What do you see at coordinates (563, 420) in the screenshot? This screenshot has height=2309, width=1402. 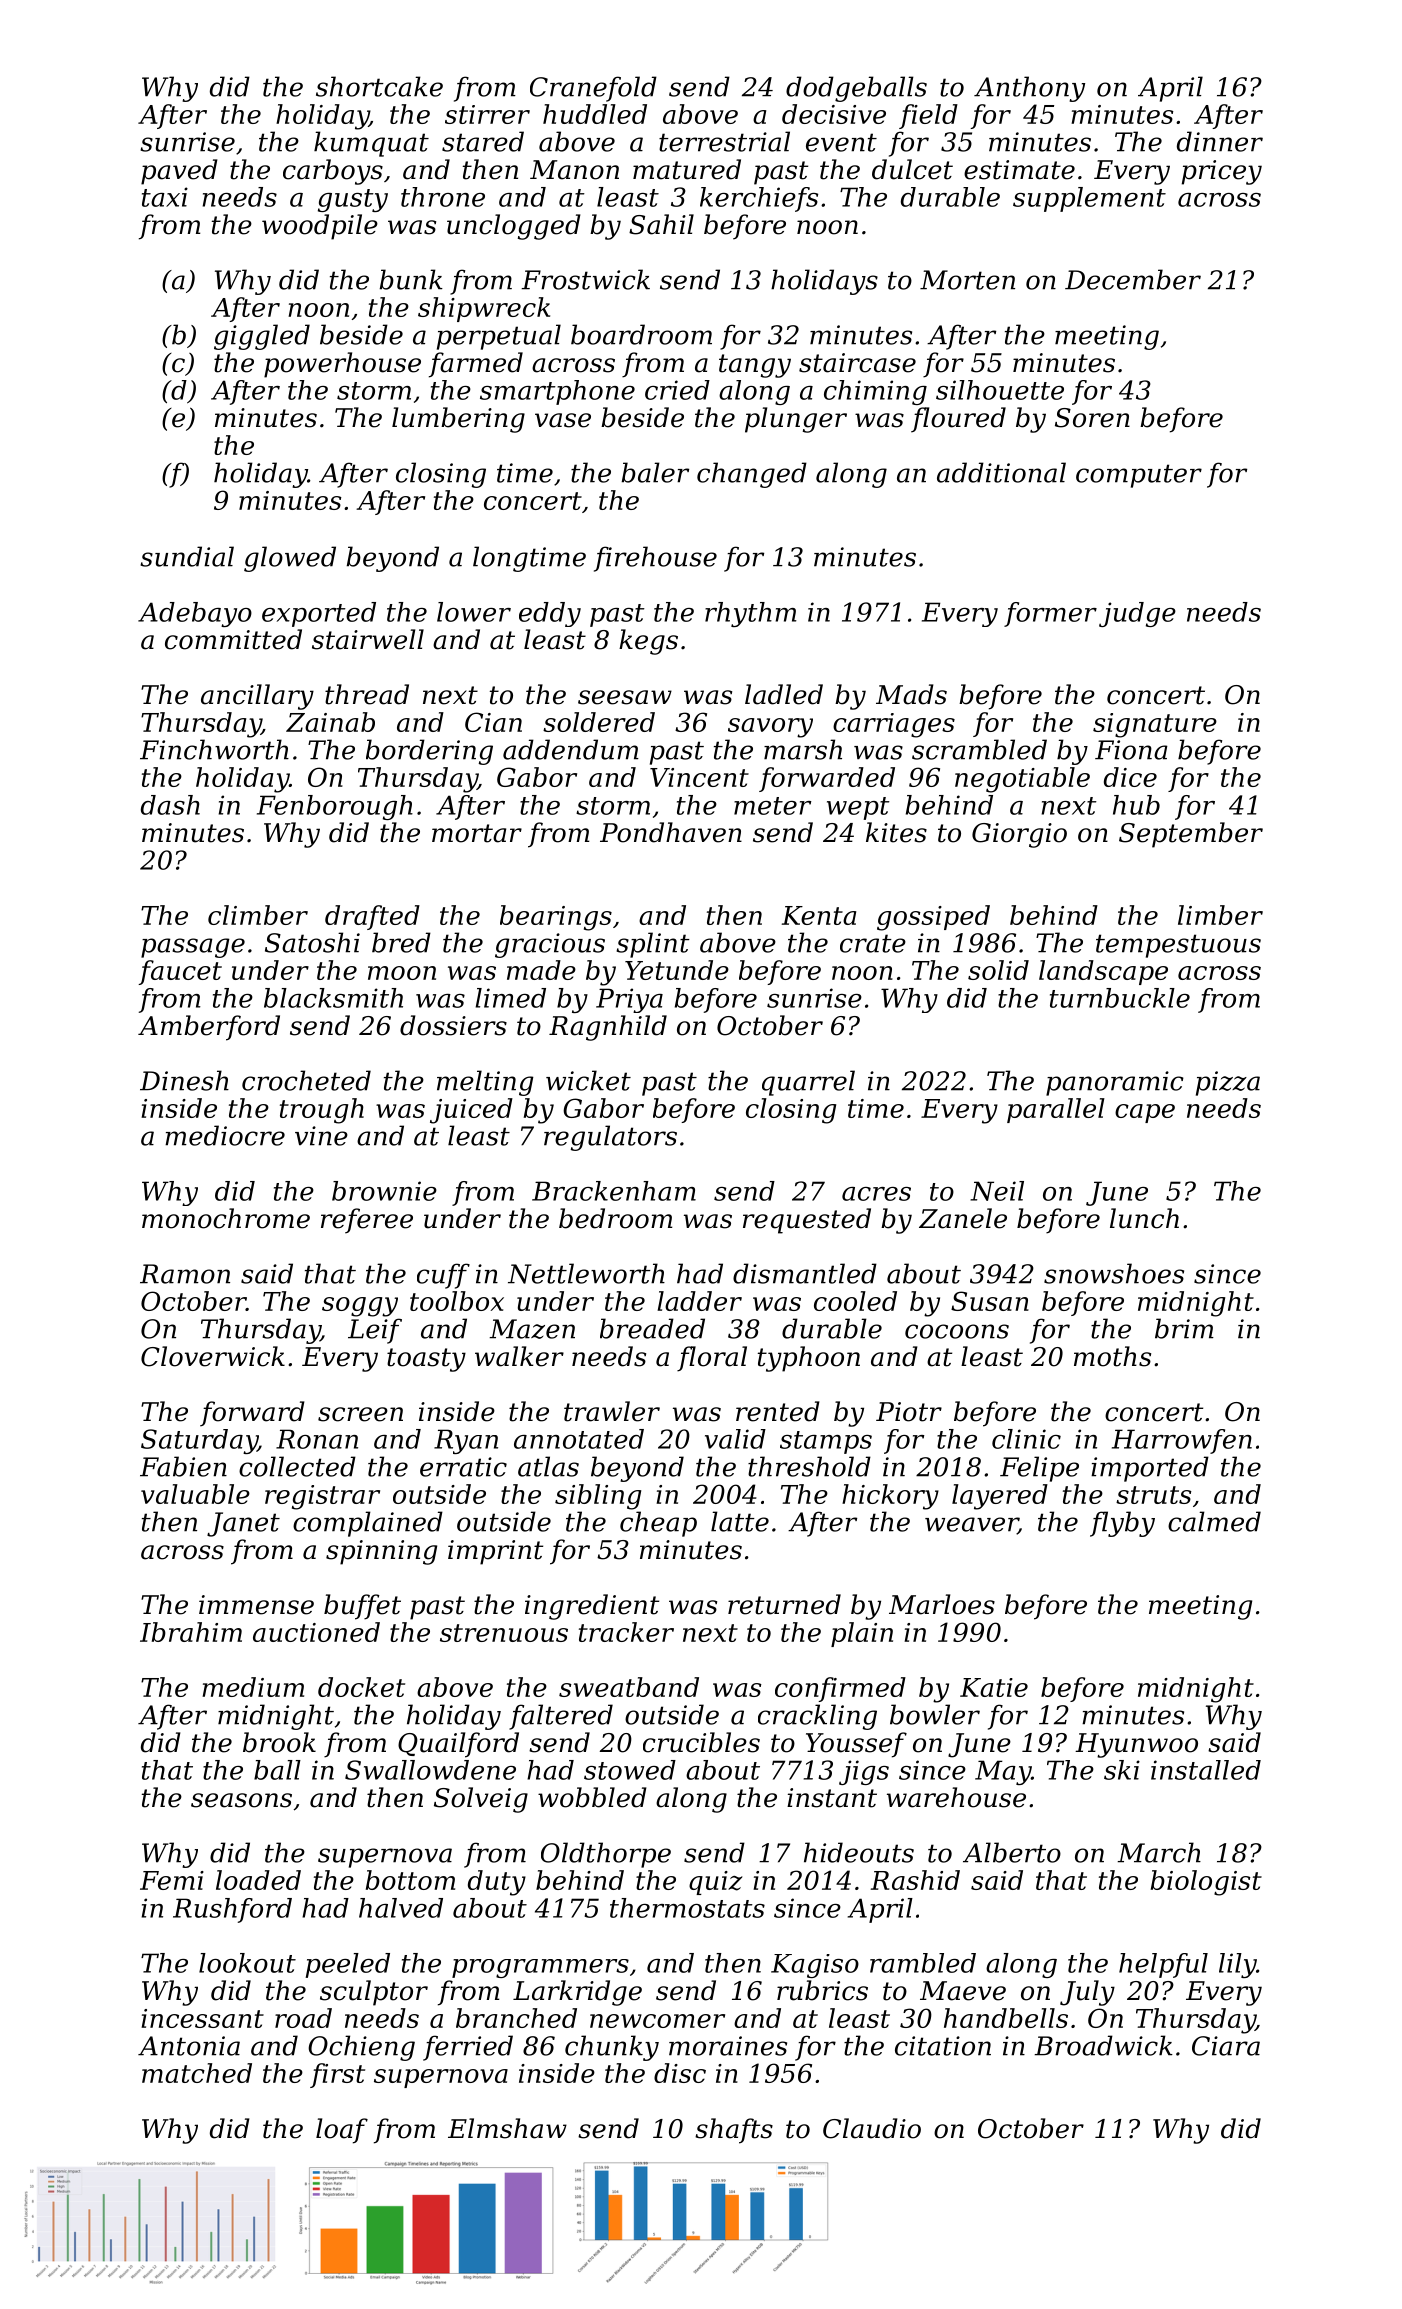 I see `vase` at bounding box center [563, 420].
